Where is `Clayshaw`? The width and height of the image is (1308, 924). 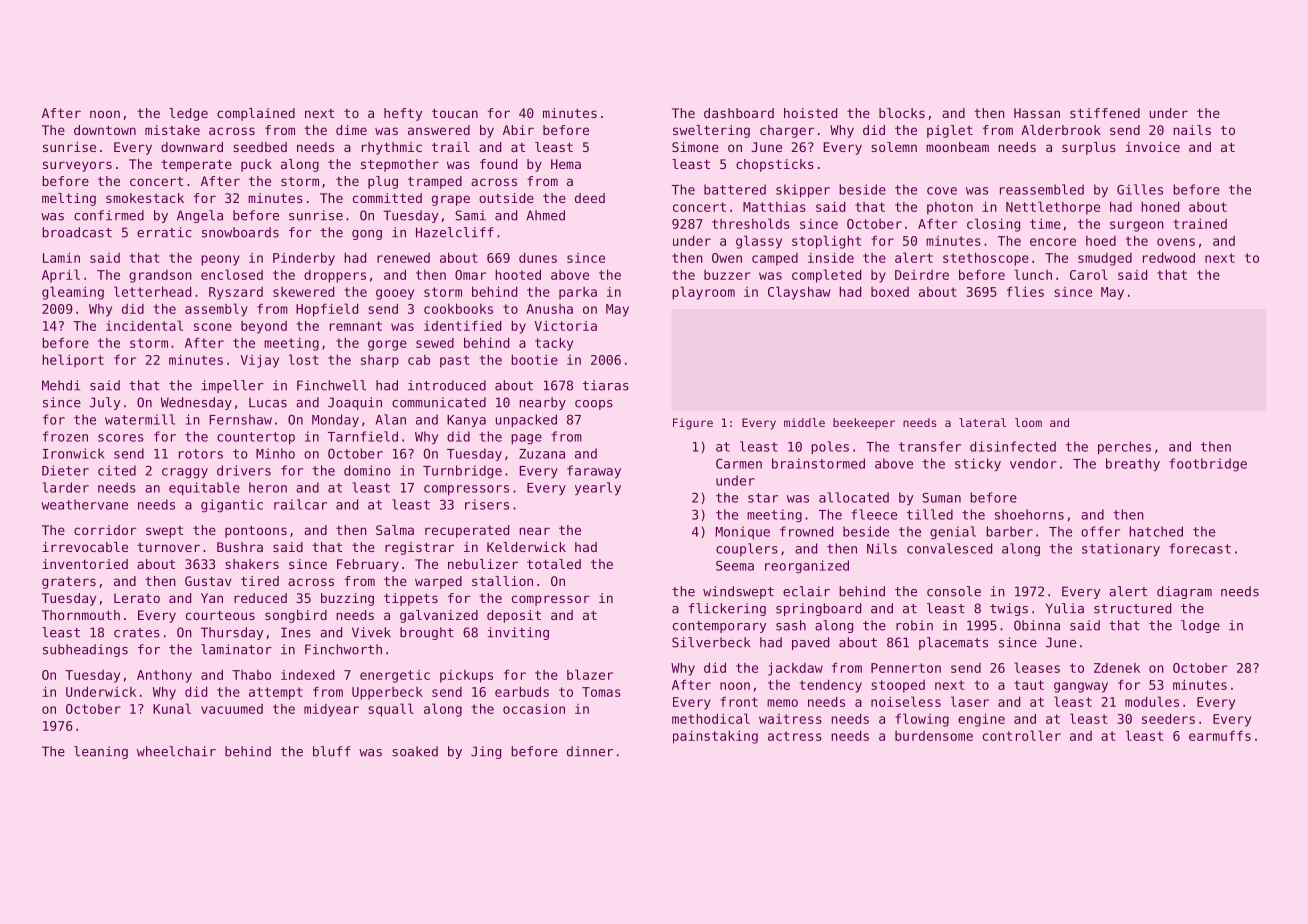 Clayshaw is located at coordinates (799, 293).
